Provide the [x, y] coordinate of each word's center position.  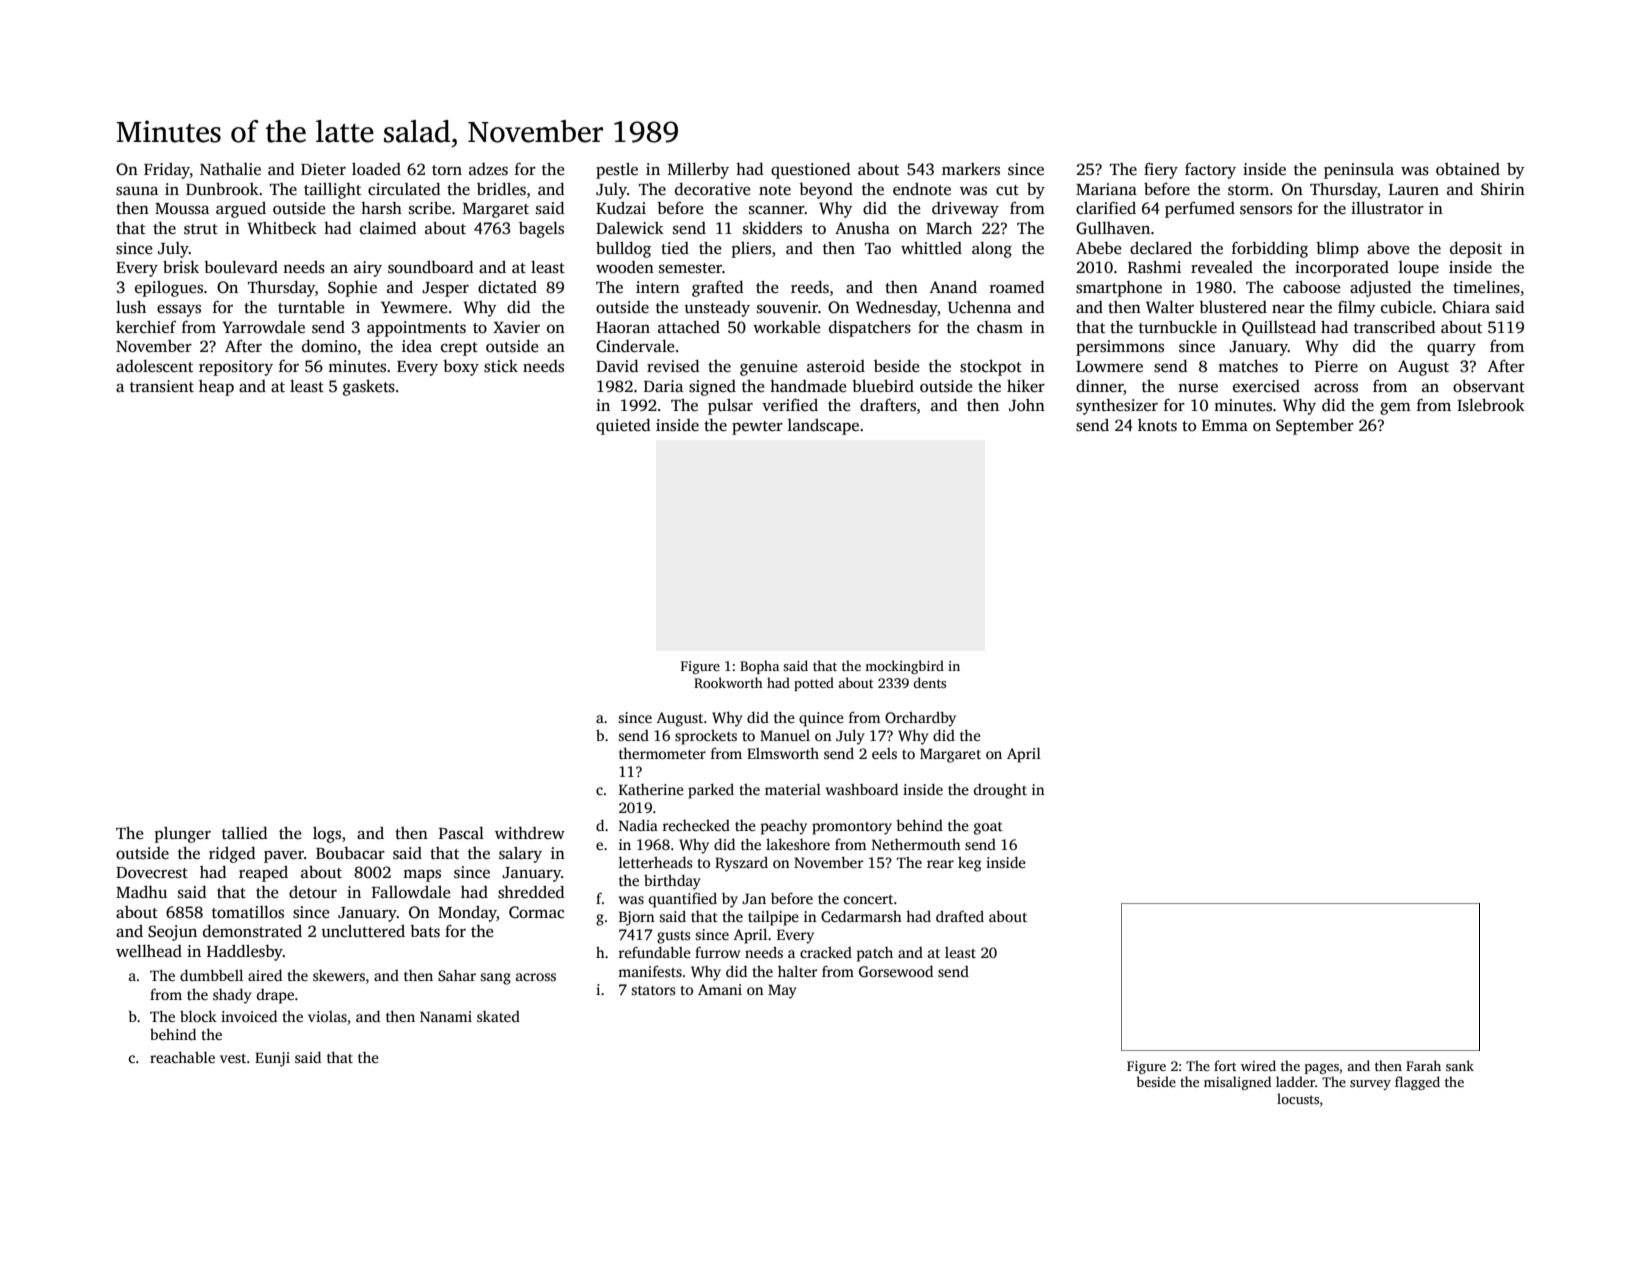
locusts [1298, 1098]
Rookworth [728, 682]
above [1388, 248]
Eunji [272, 1059]
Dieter [323, 169]
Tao [878, 248]
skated [498, 1016]
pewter [757, 428]
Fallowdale [411, 892]
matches [1248, 366]
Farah [1423, 1065]
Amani [720, 989]
